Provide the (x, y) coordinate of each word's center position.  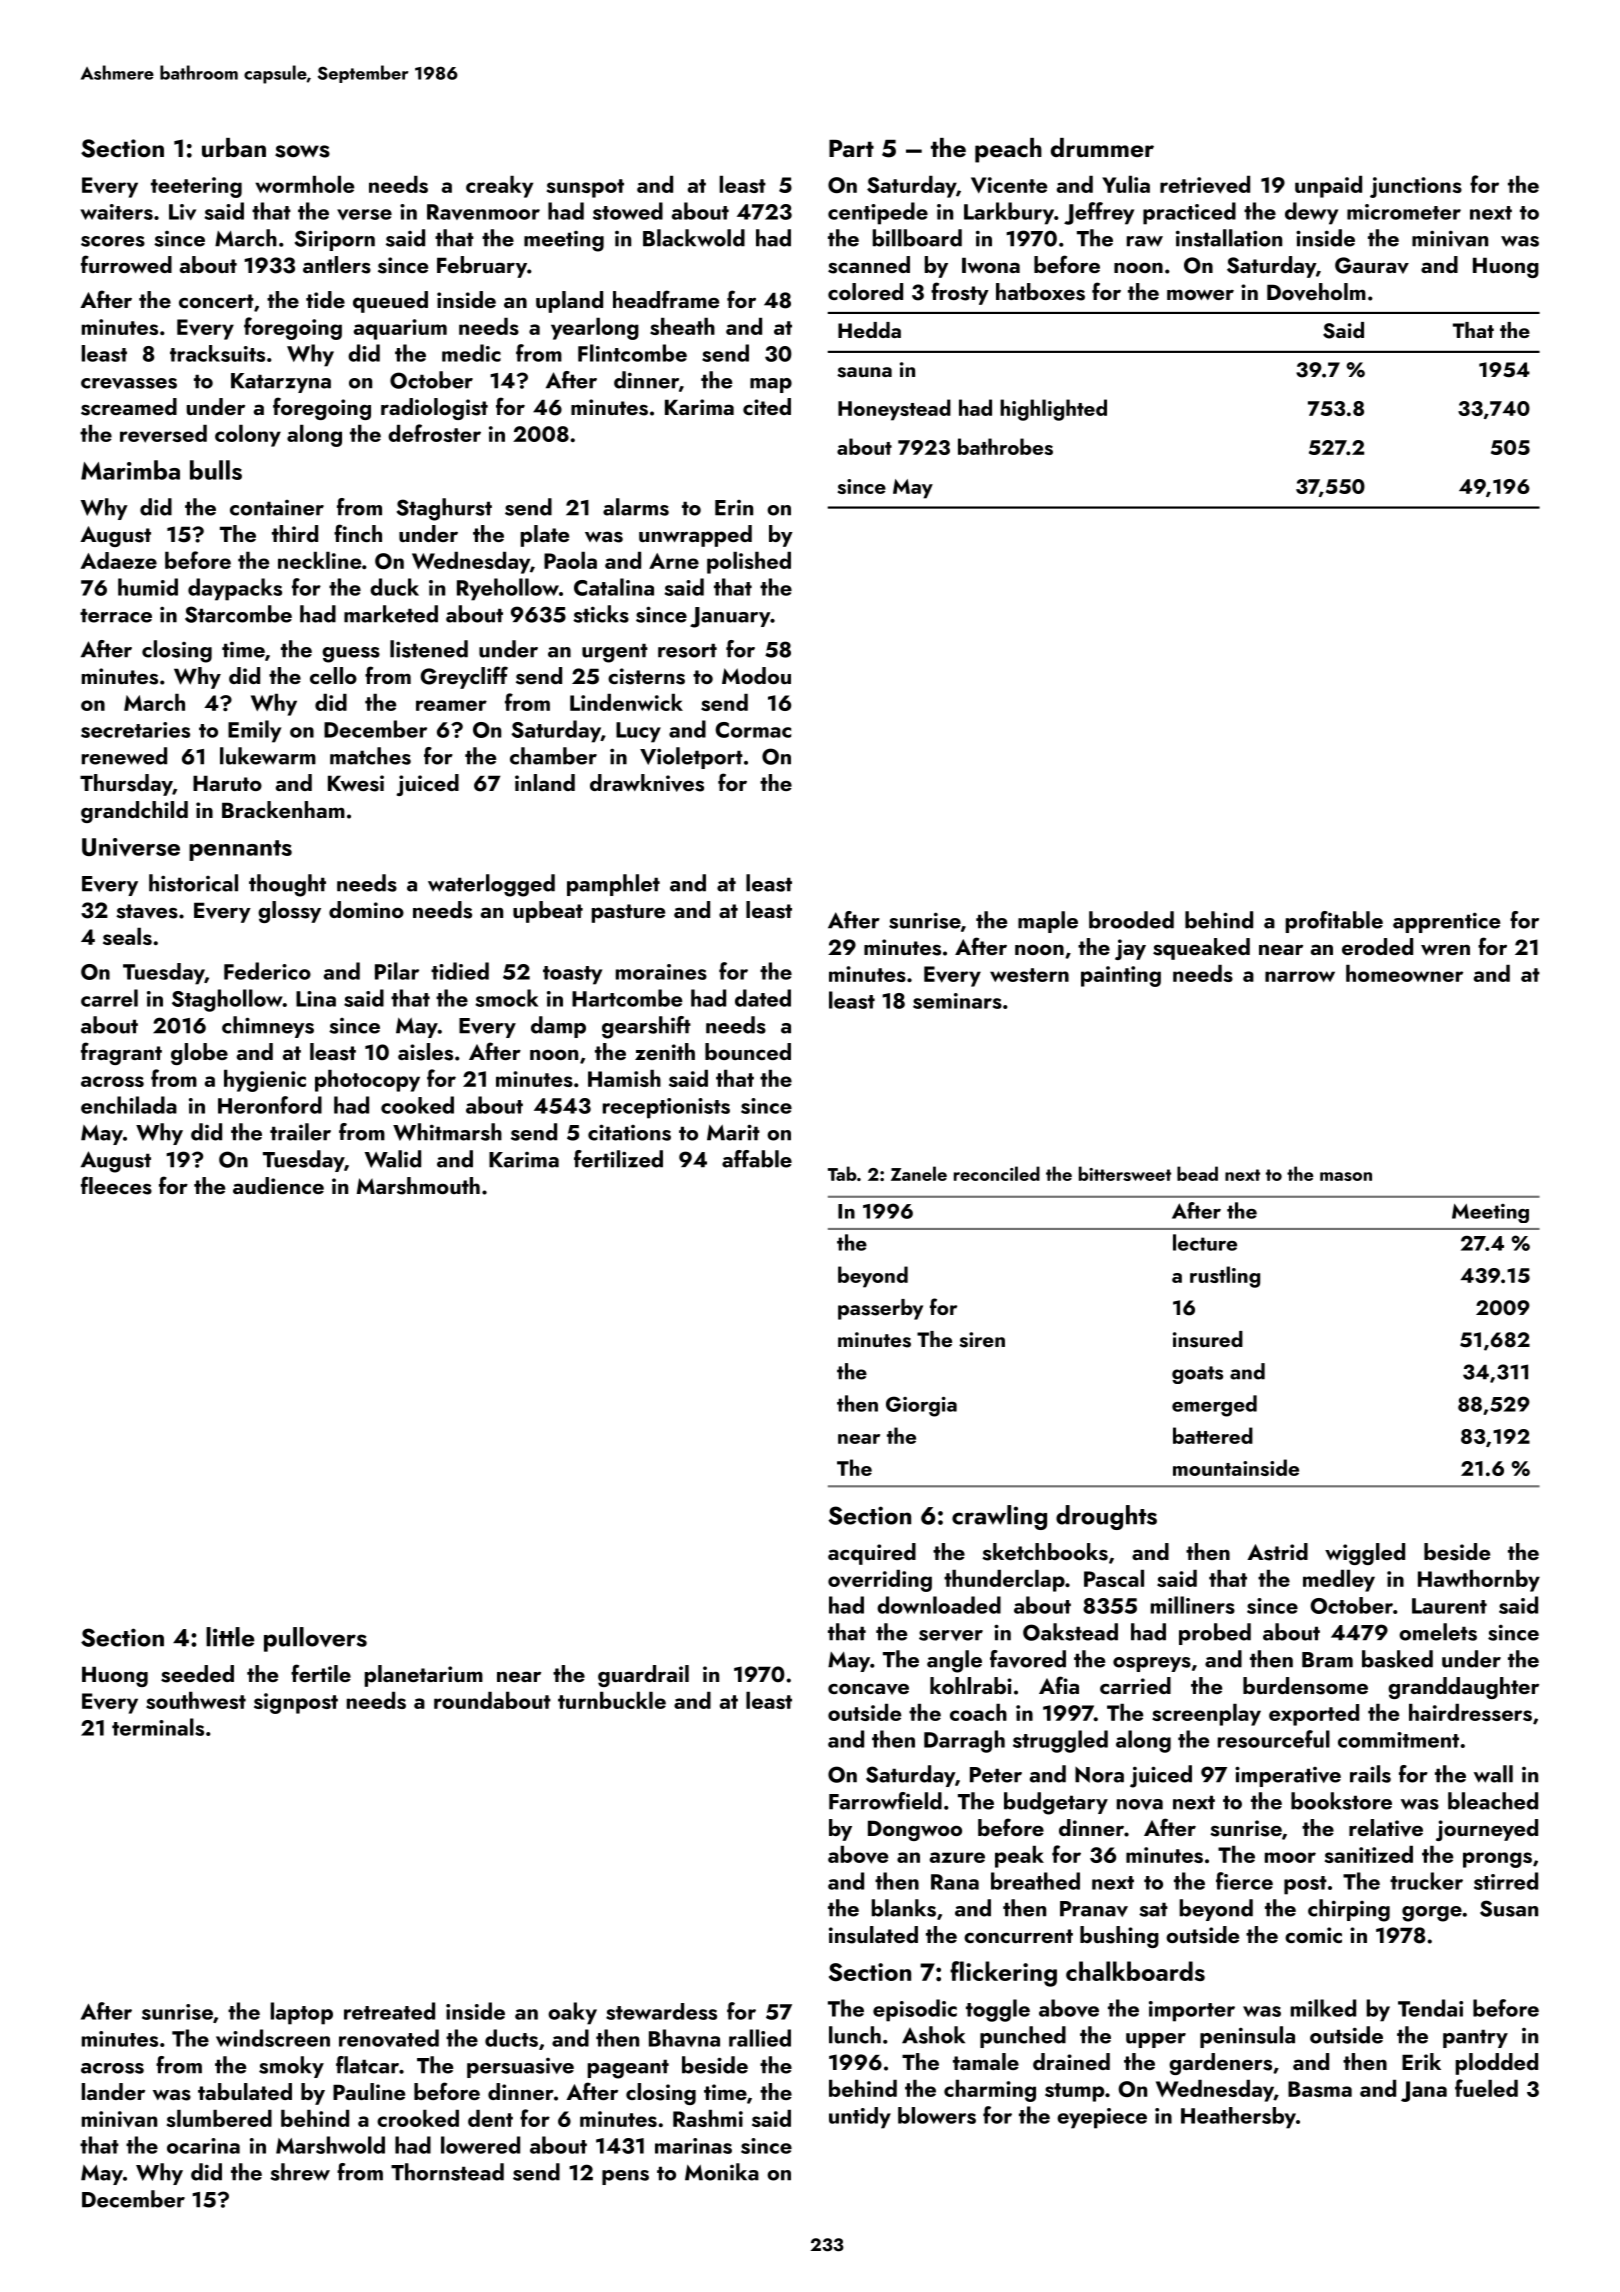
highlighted (1053, 410)
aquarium (400, 329)
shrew (300, 2172)
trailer (300, 1132)
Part (851, 148)
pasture (628, 913)
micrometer (1404, 212)
